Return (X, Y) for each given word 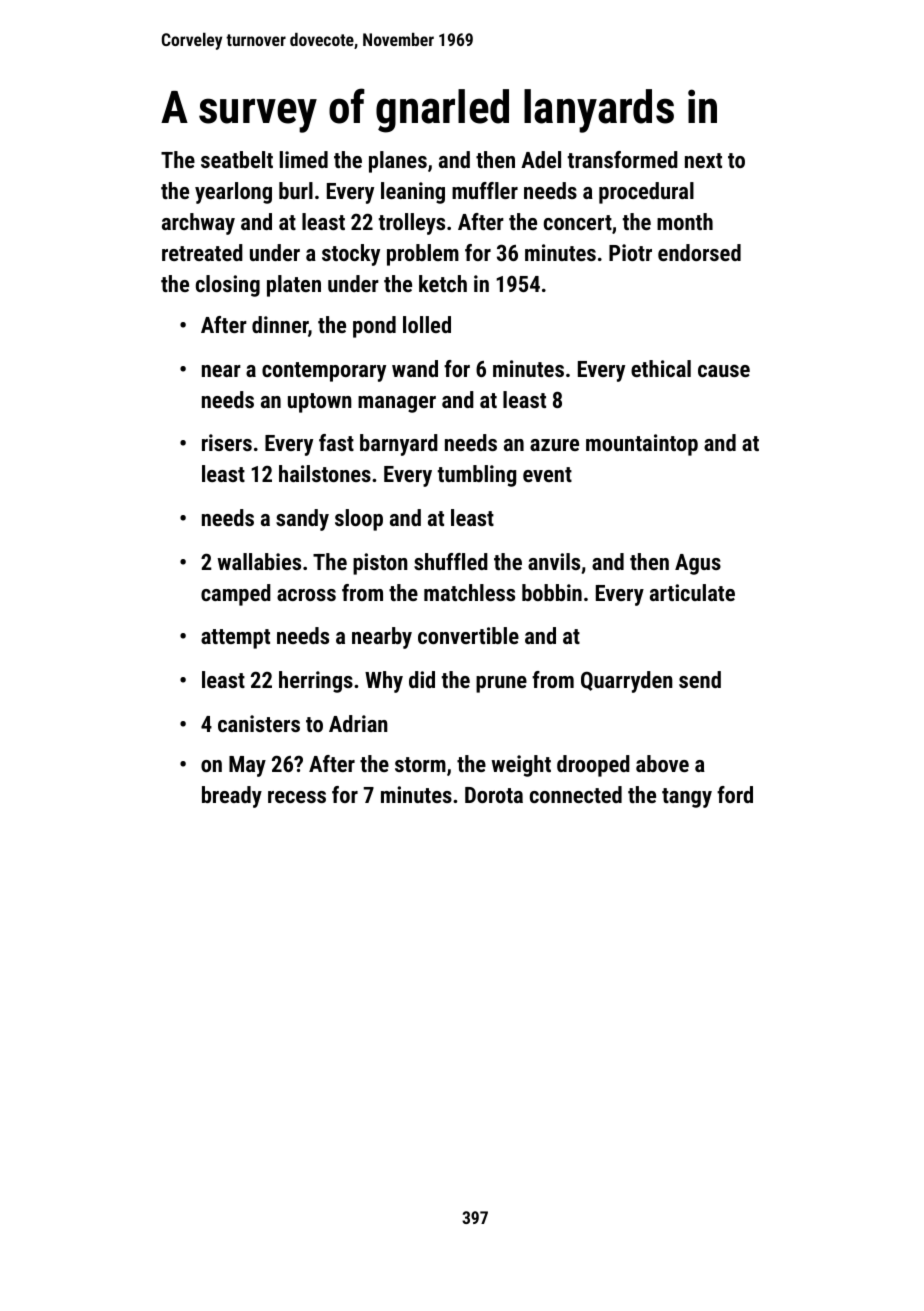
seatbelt (237, 159)
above (662, 763)
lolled (427, 324)
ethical (661, 368)
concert (578, 222)
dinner (280, 324)
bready (232, 797)
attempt (235, 639)
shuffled (451, 561)
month (685, 221)
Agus (698, 564)
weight (521, 766)
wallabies (259, 561)
